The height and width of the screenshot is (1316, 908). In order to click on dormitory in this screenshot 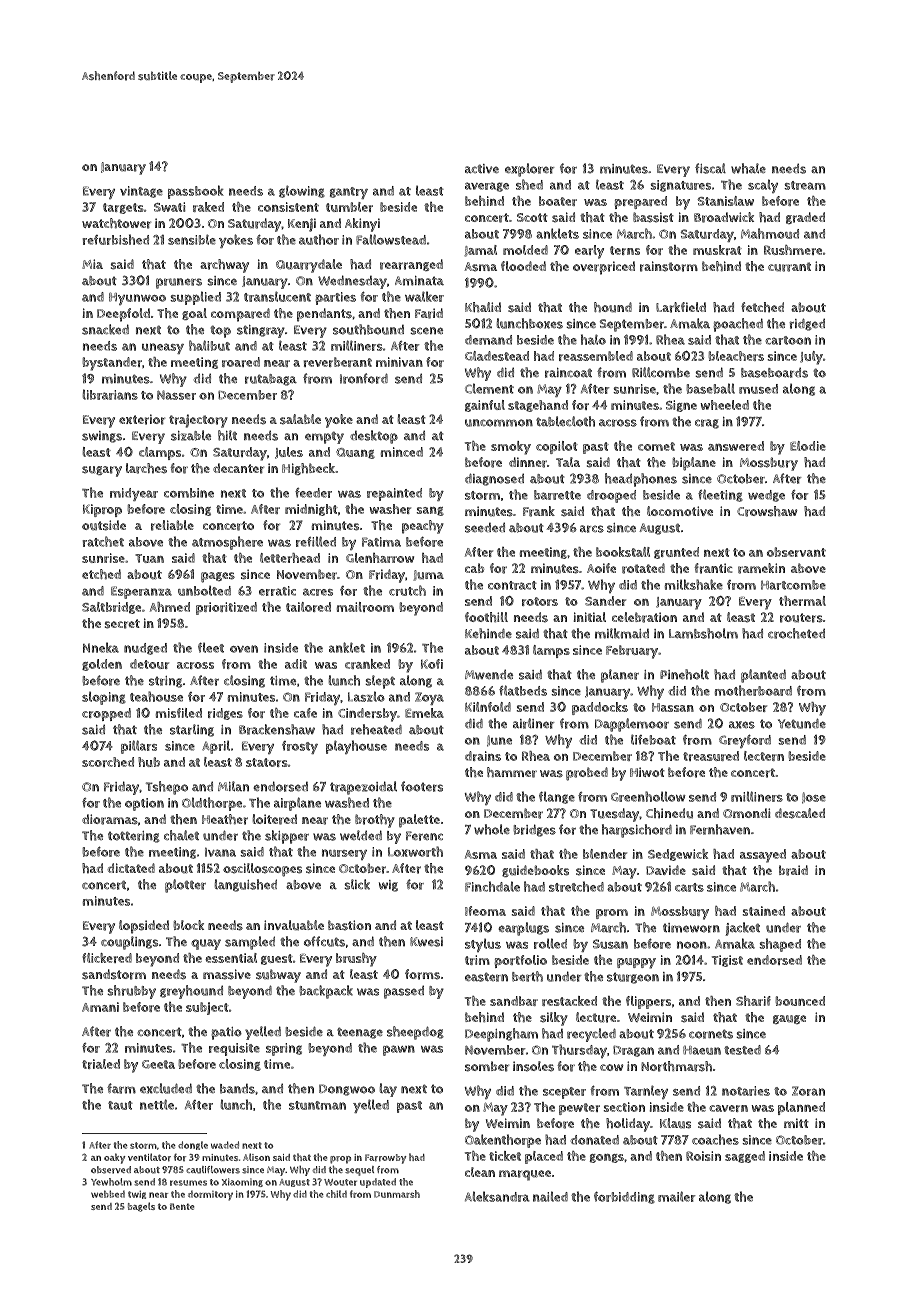, I will do `click(210, 1196)`.
